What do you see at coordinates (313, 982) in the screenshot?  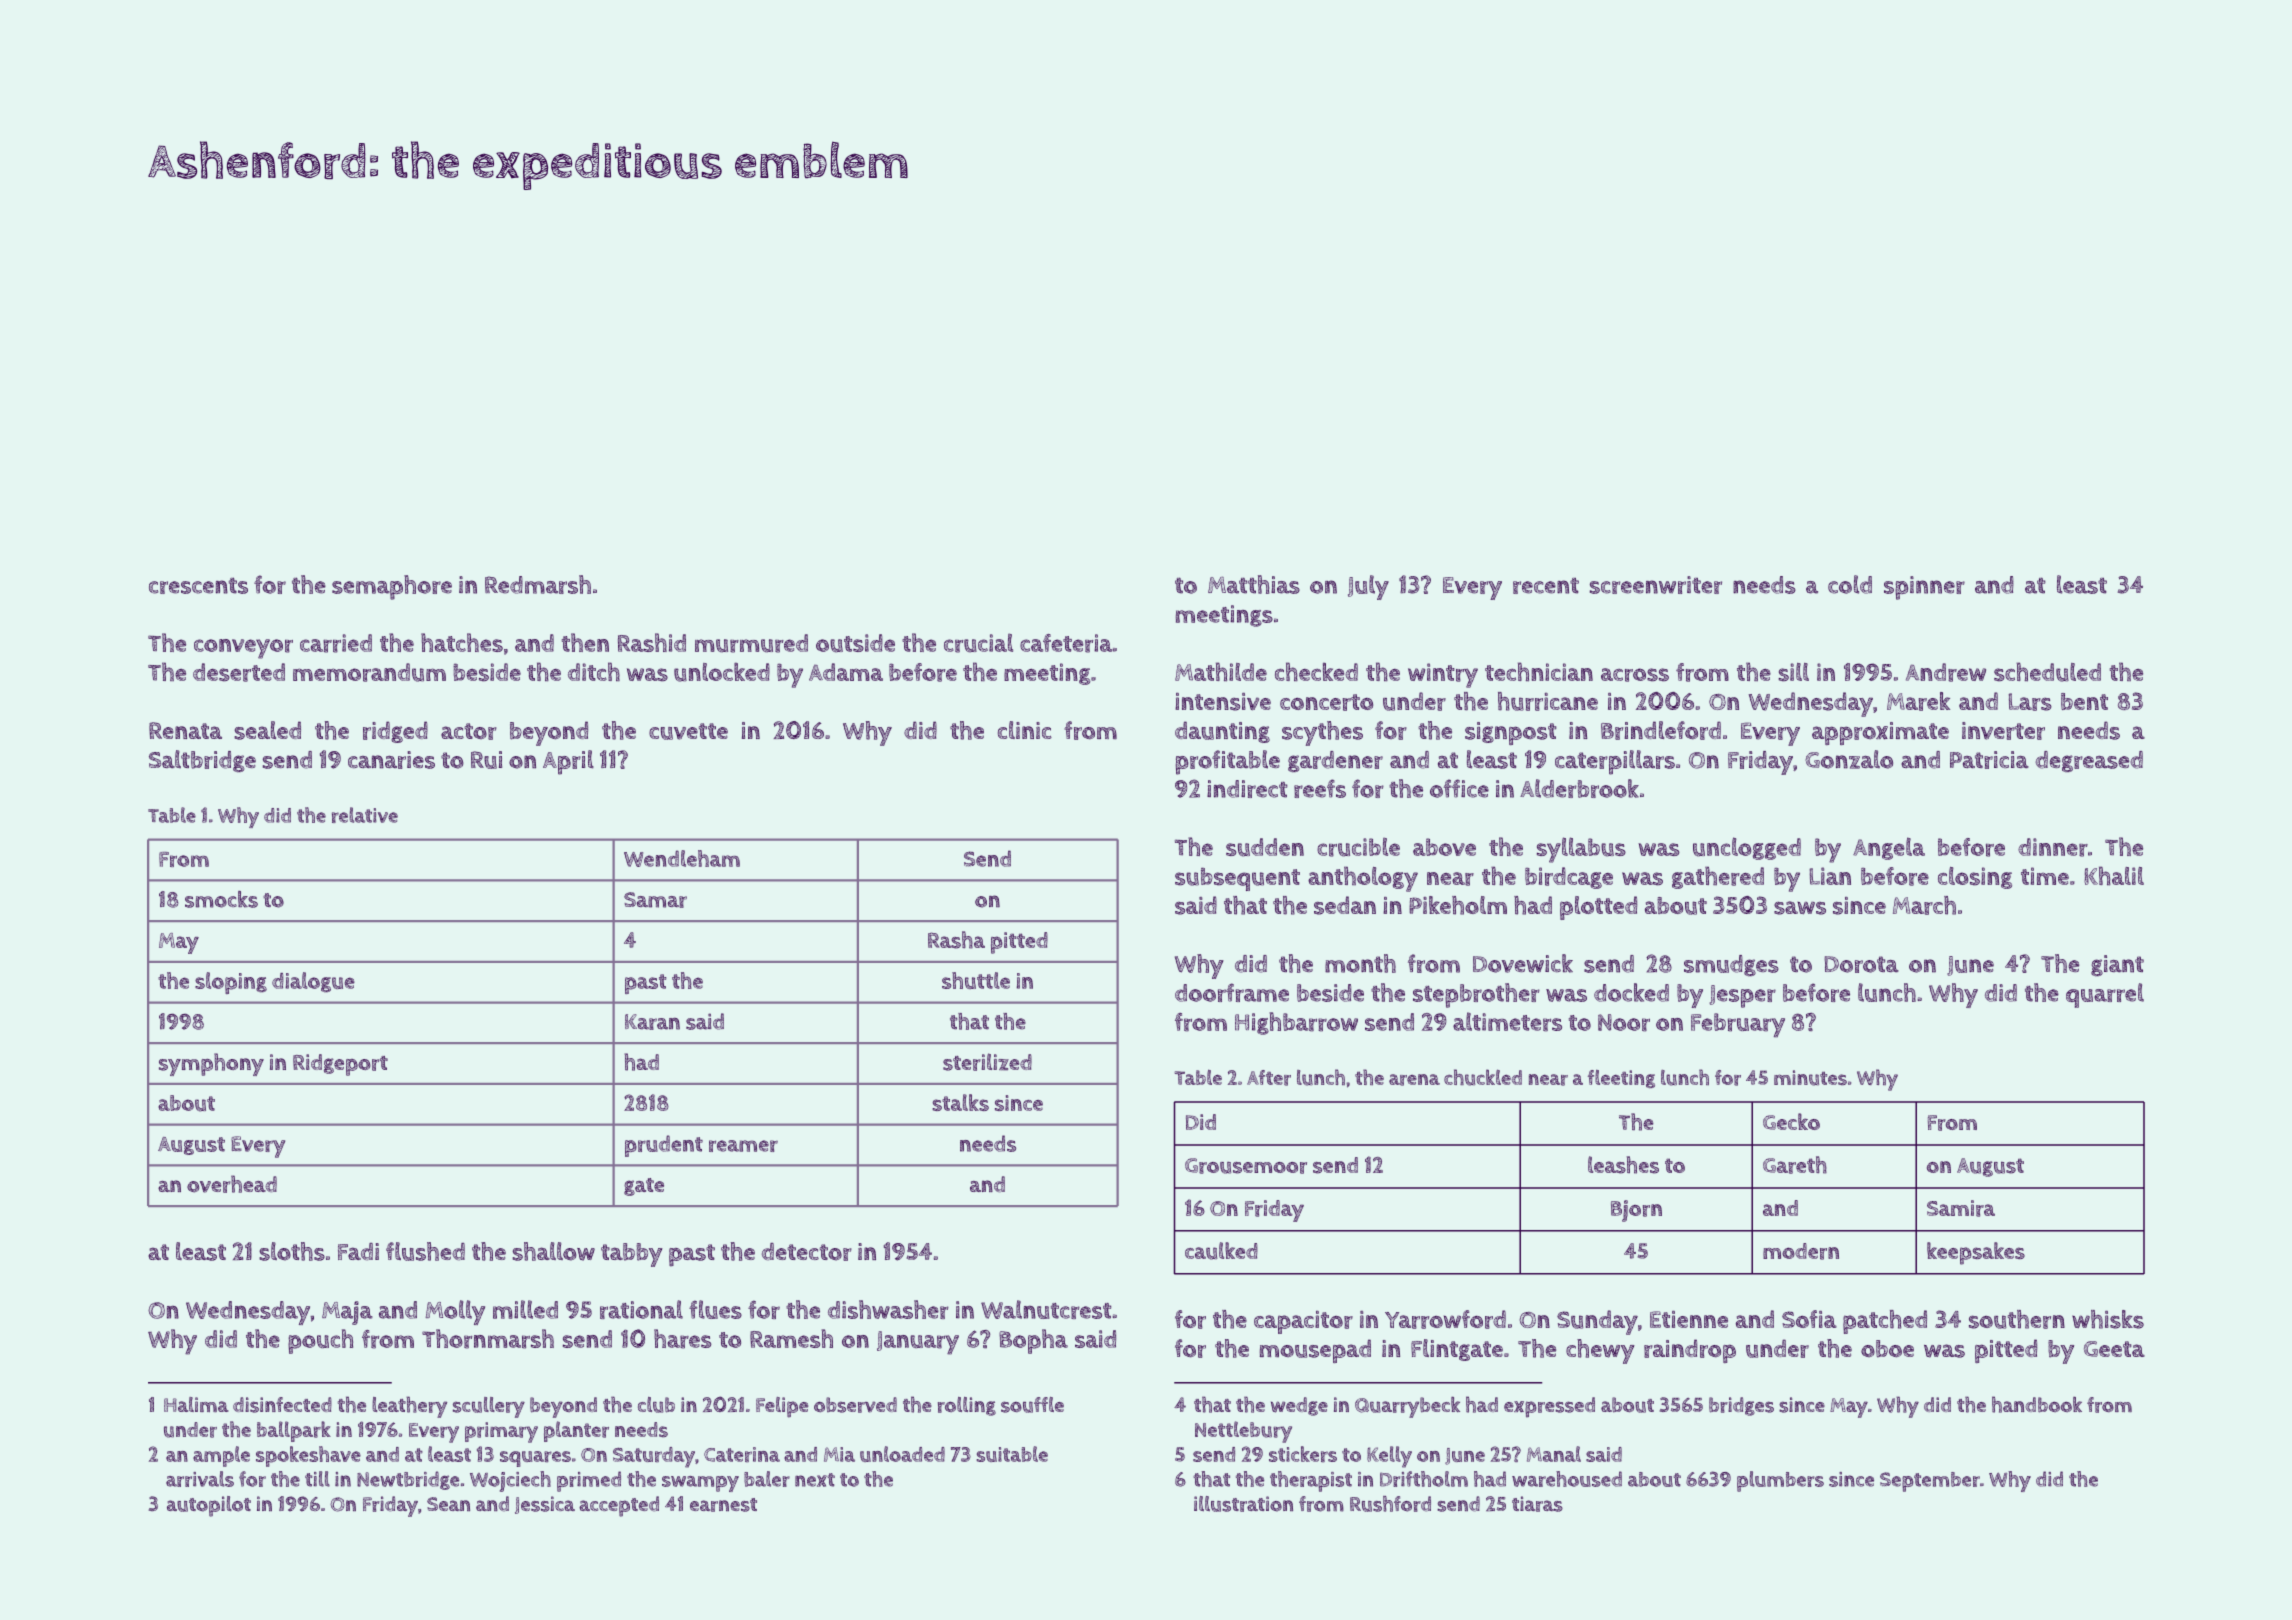 I see `dialogue` at bounding box center [313, 982].
